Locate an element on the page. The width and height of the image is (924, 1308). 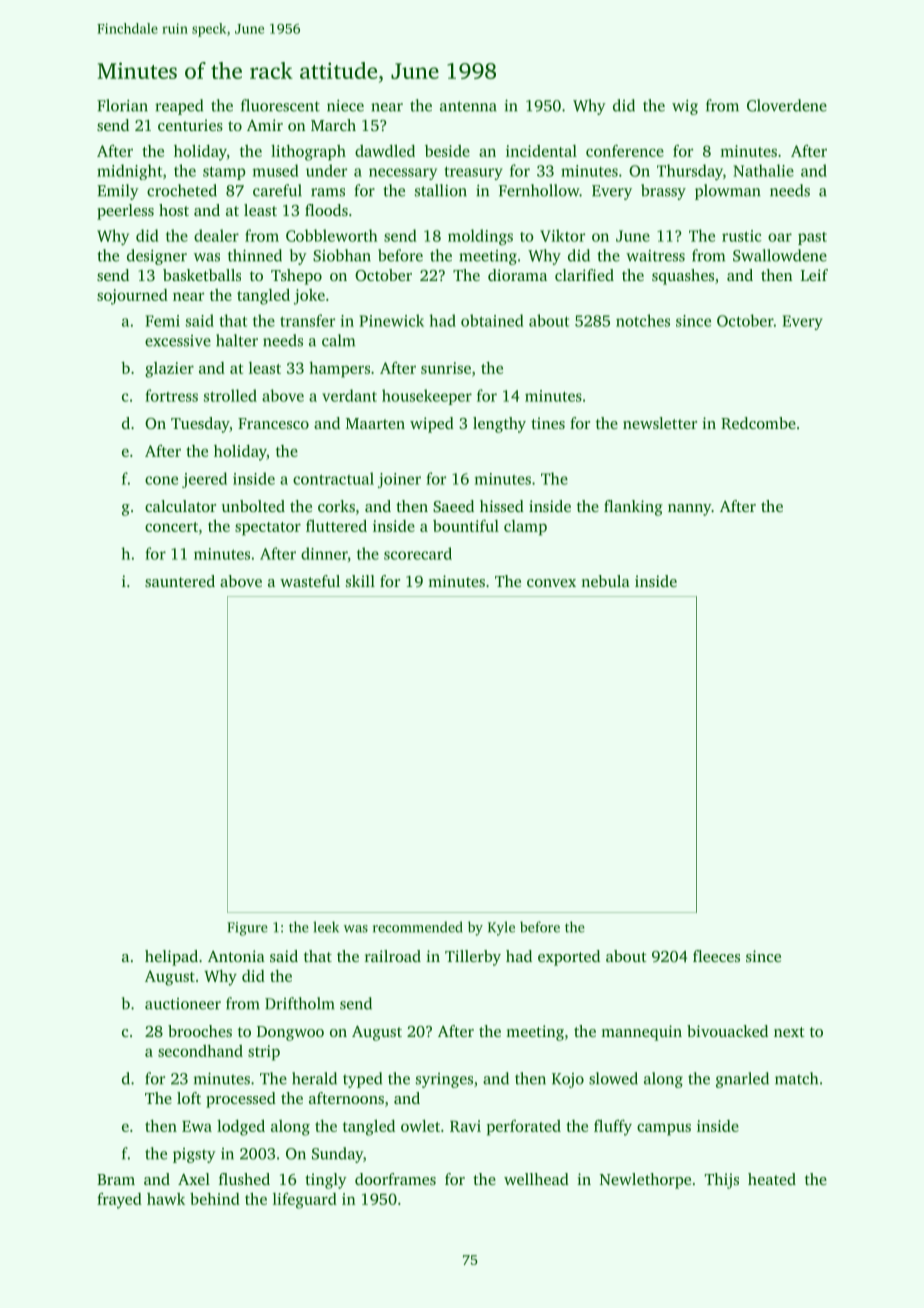
antenna is located at coordinates (468, 106).
